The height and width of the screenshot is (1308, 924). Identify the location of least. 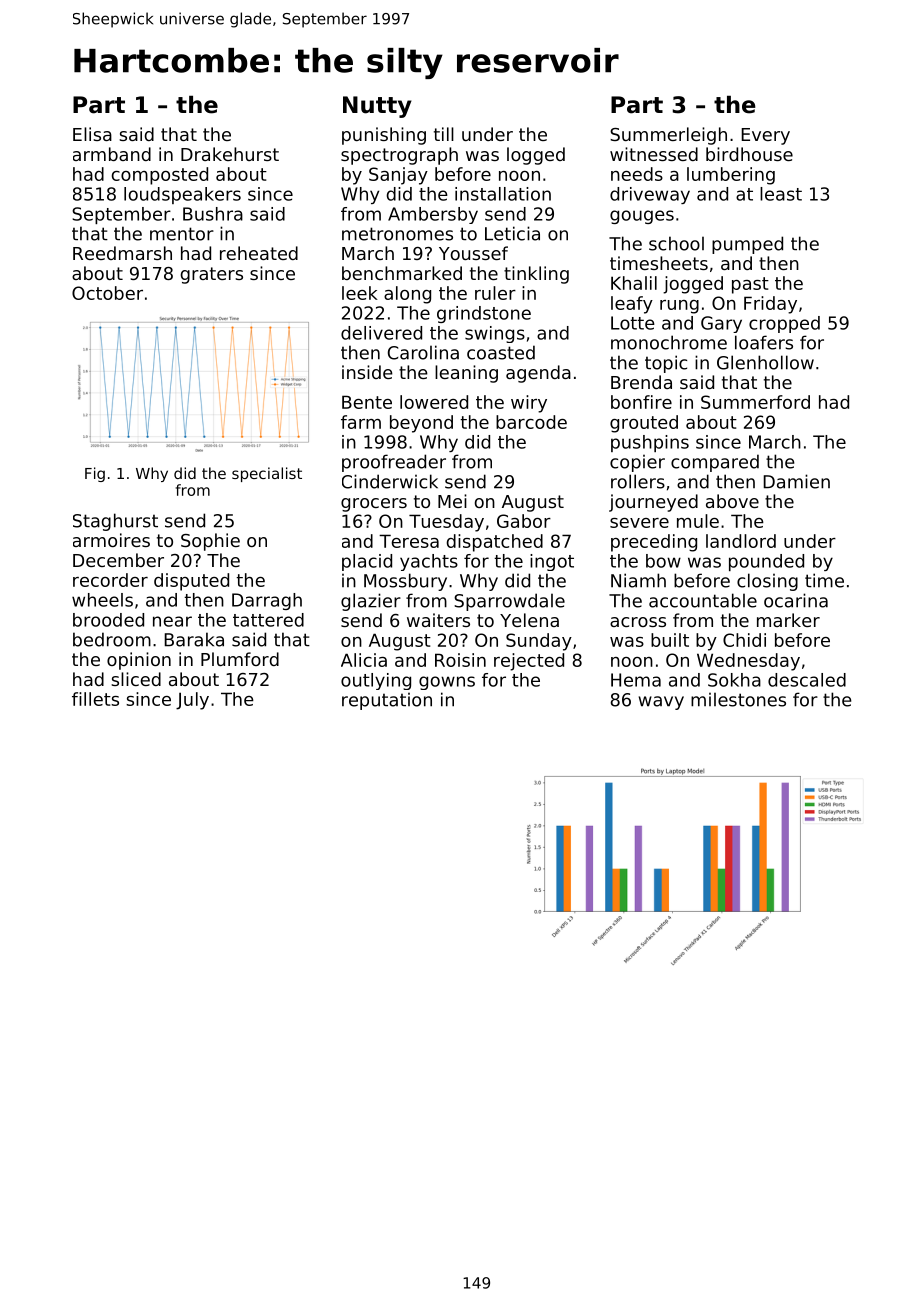
(781, 194).
